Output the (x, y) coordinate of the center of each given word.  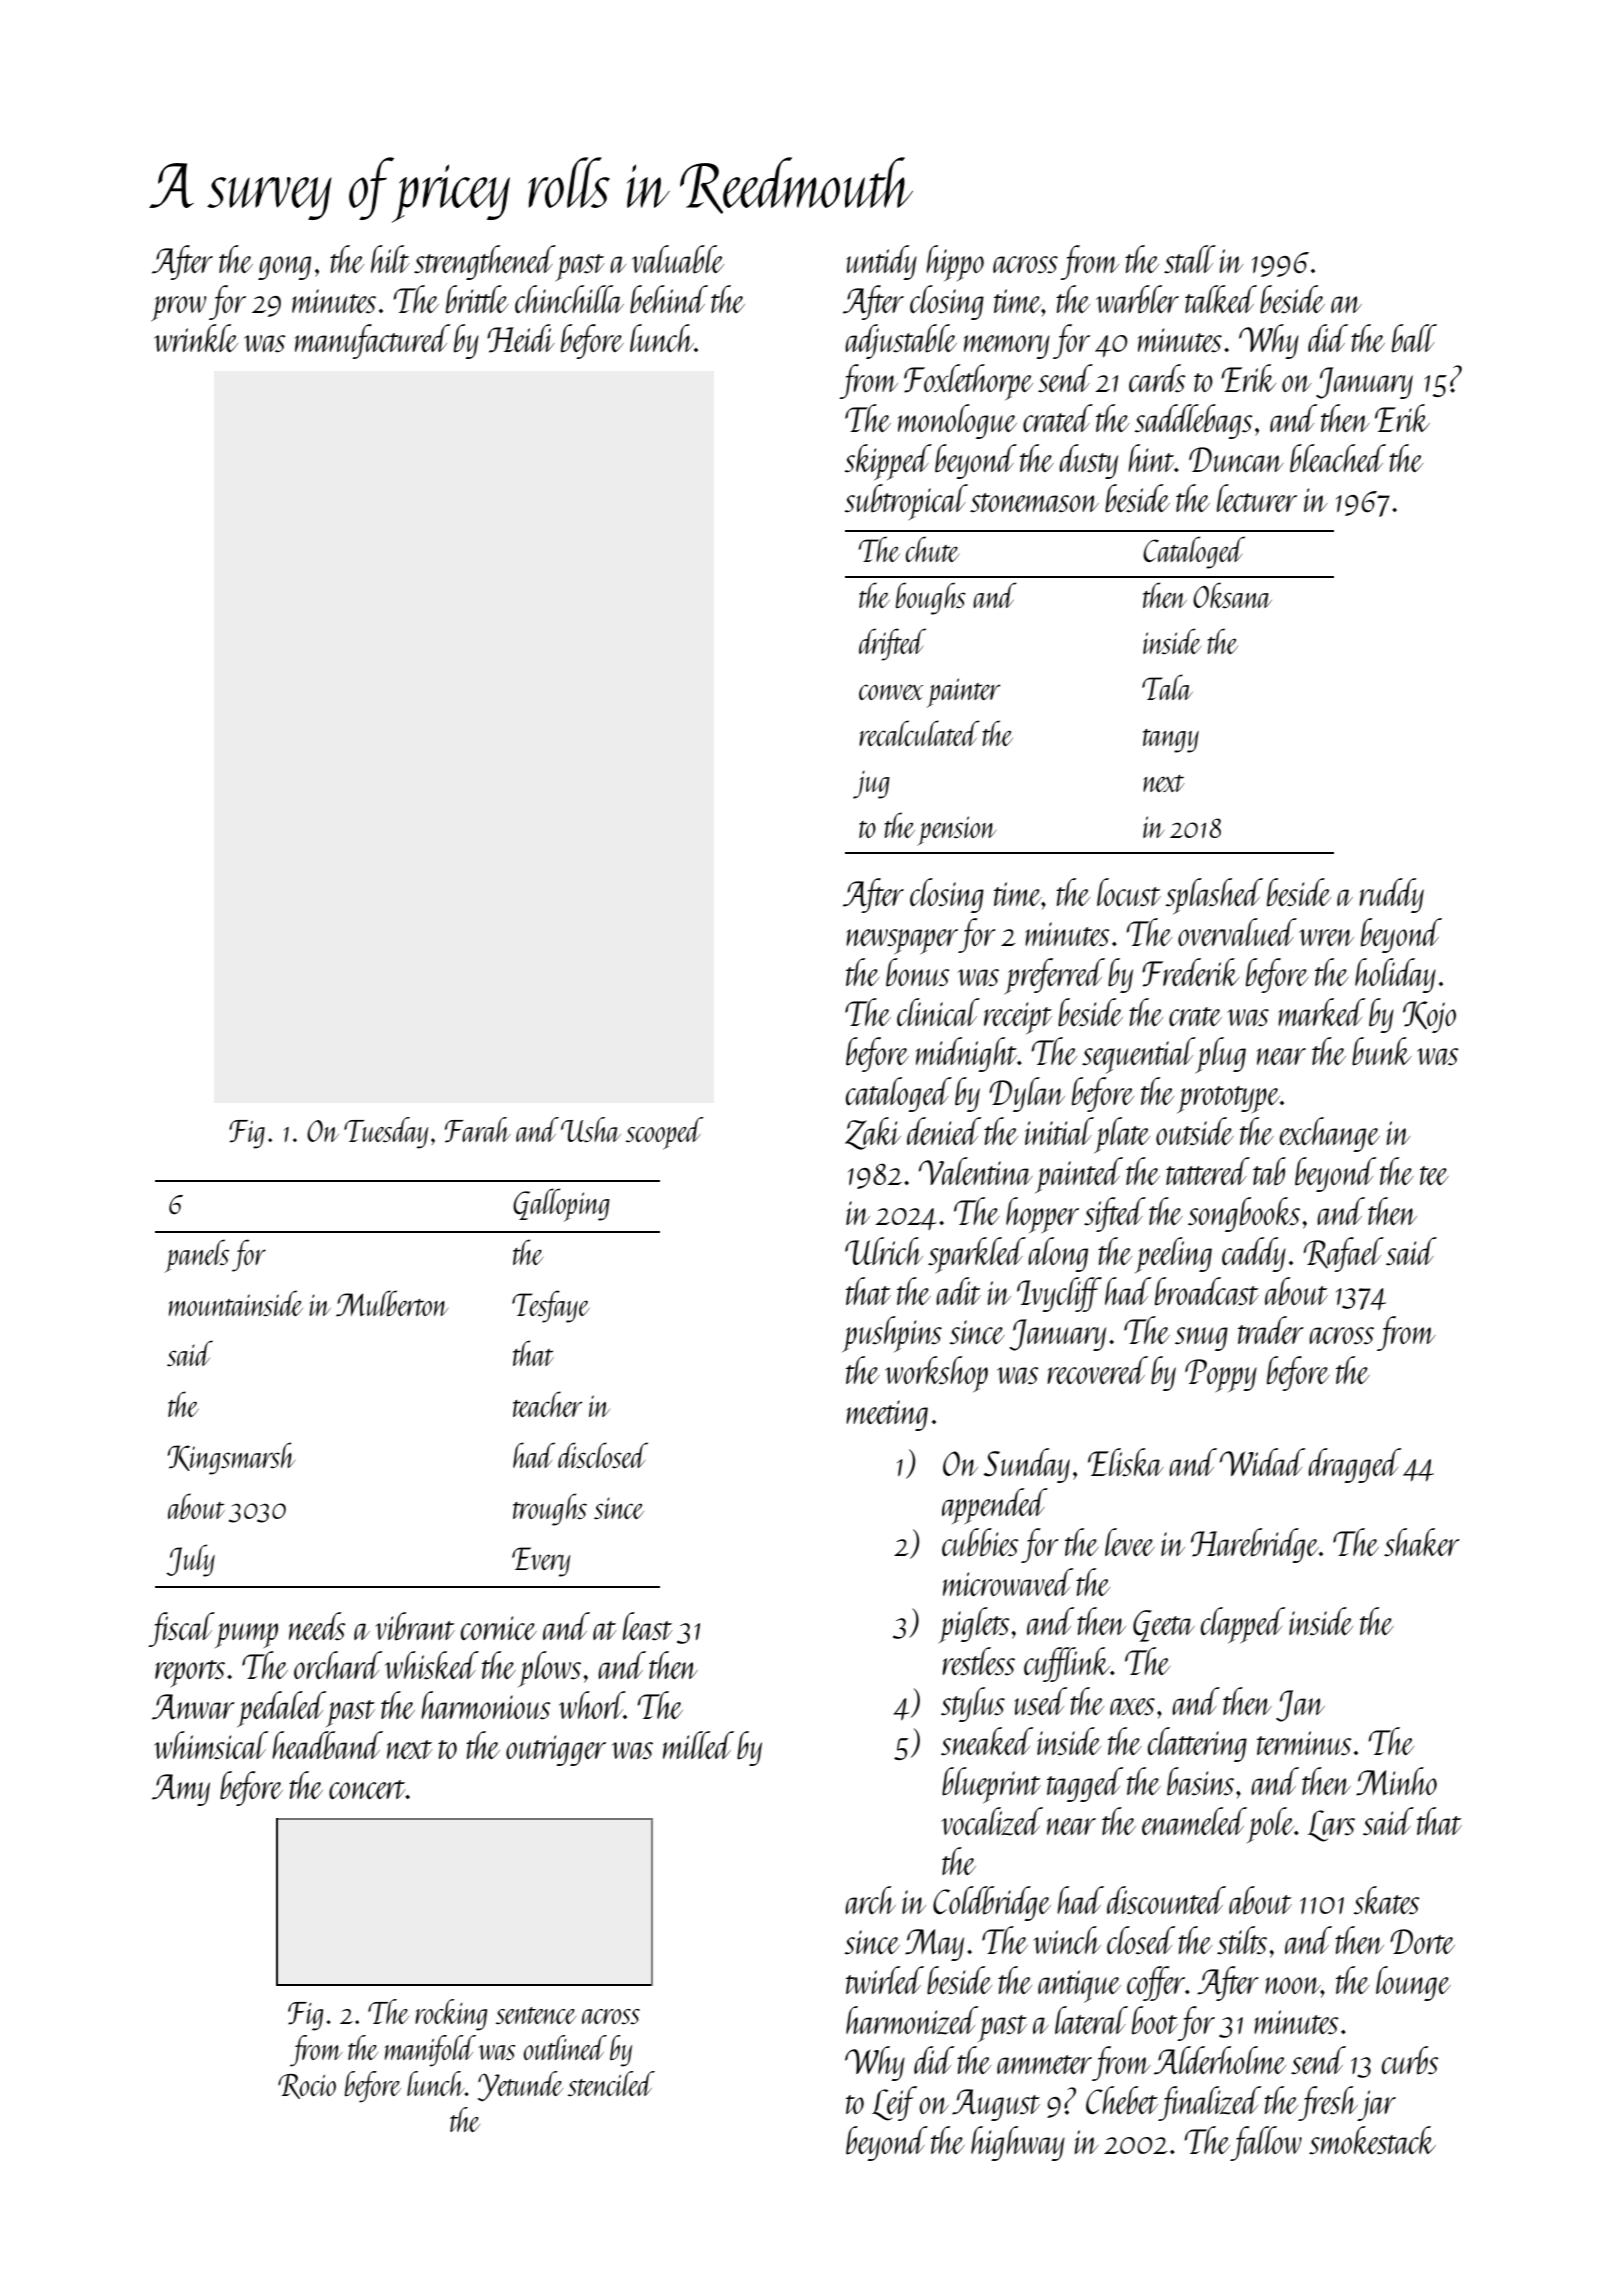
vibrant (415, 1626)
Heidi (521, 338)
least (648, 1626)
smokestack (1372, 2140)
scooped (665, 1133)
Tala (1167, 687)
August (996, 2105)
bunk (1382, 1051)
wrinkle (196, 338)
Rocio (307, 2086)
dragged (1354, 1465)
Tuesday (386, 1133)
